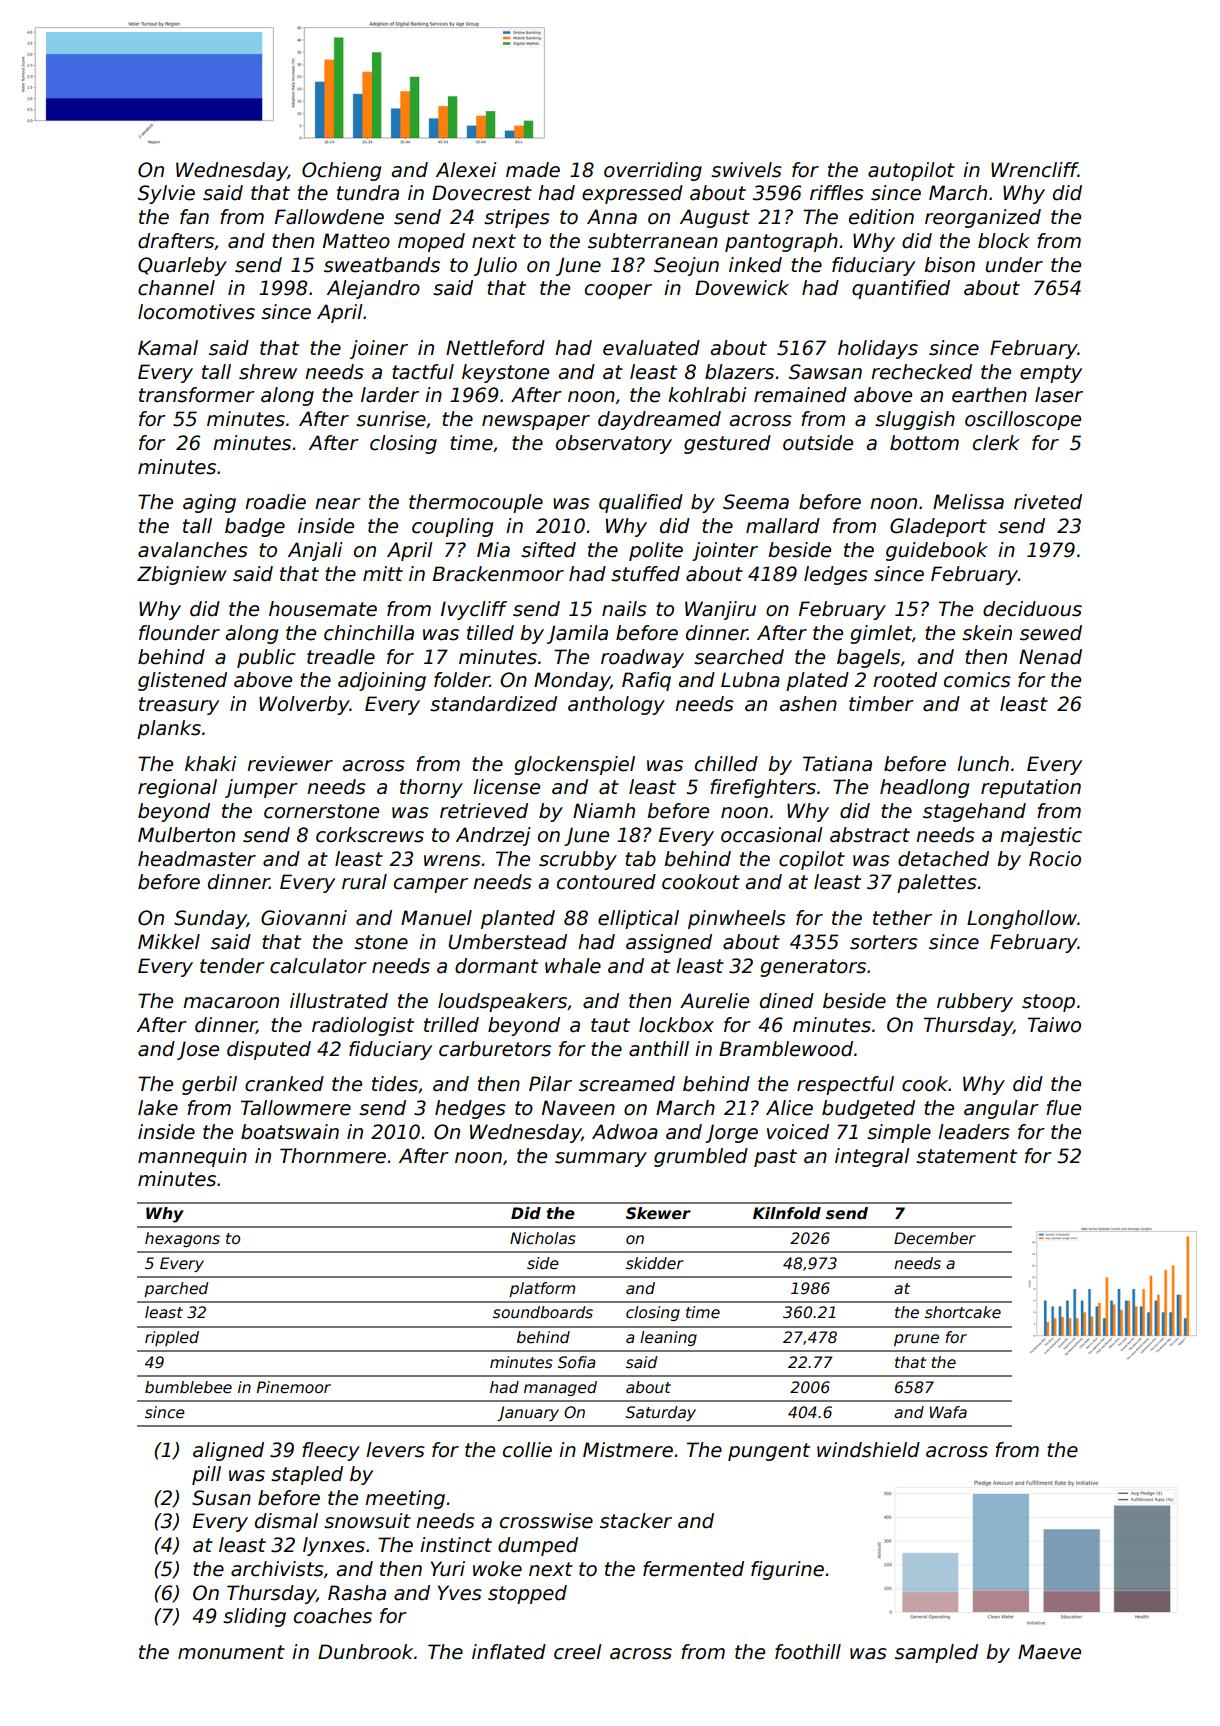  What do you see at coordinates (693, 1569) in the screenshot?
I see `fermented` at bounding box center [693, 1569].
